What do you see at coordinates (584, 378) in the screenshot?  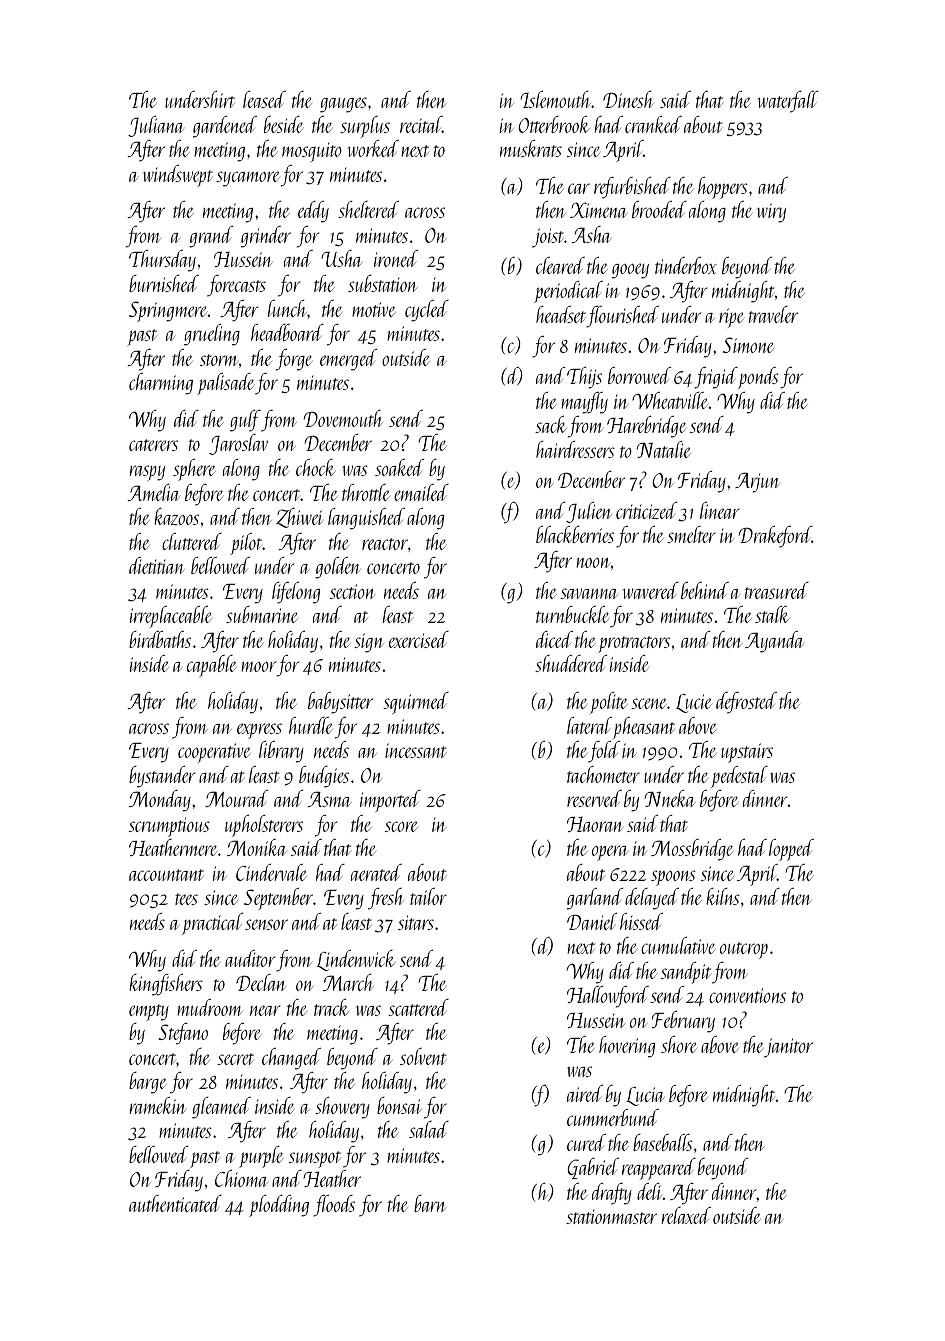 I see `Thijs` at bounding box center [584, 378].
